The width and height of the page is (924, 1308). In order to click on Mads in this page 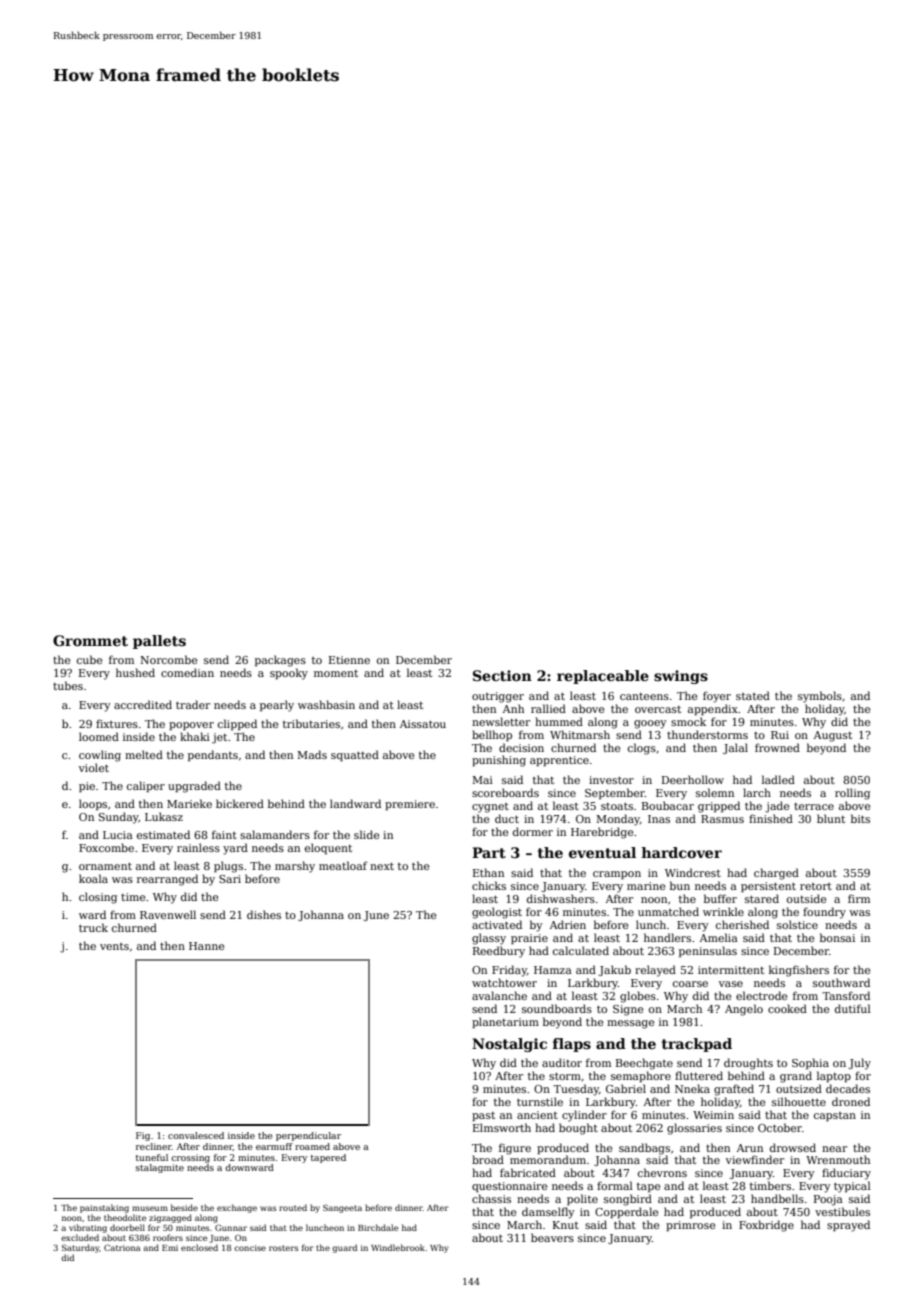, I will do `click(312, 754)`.
